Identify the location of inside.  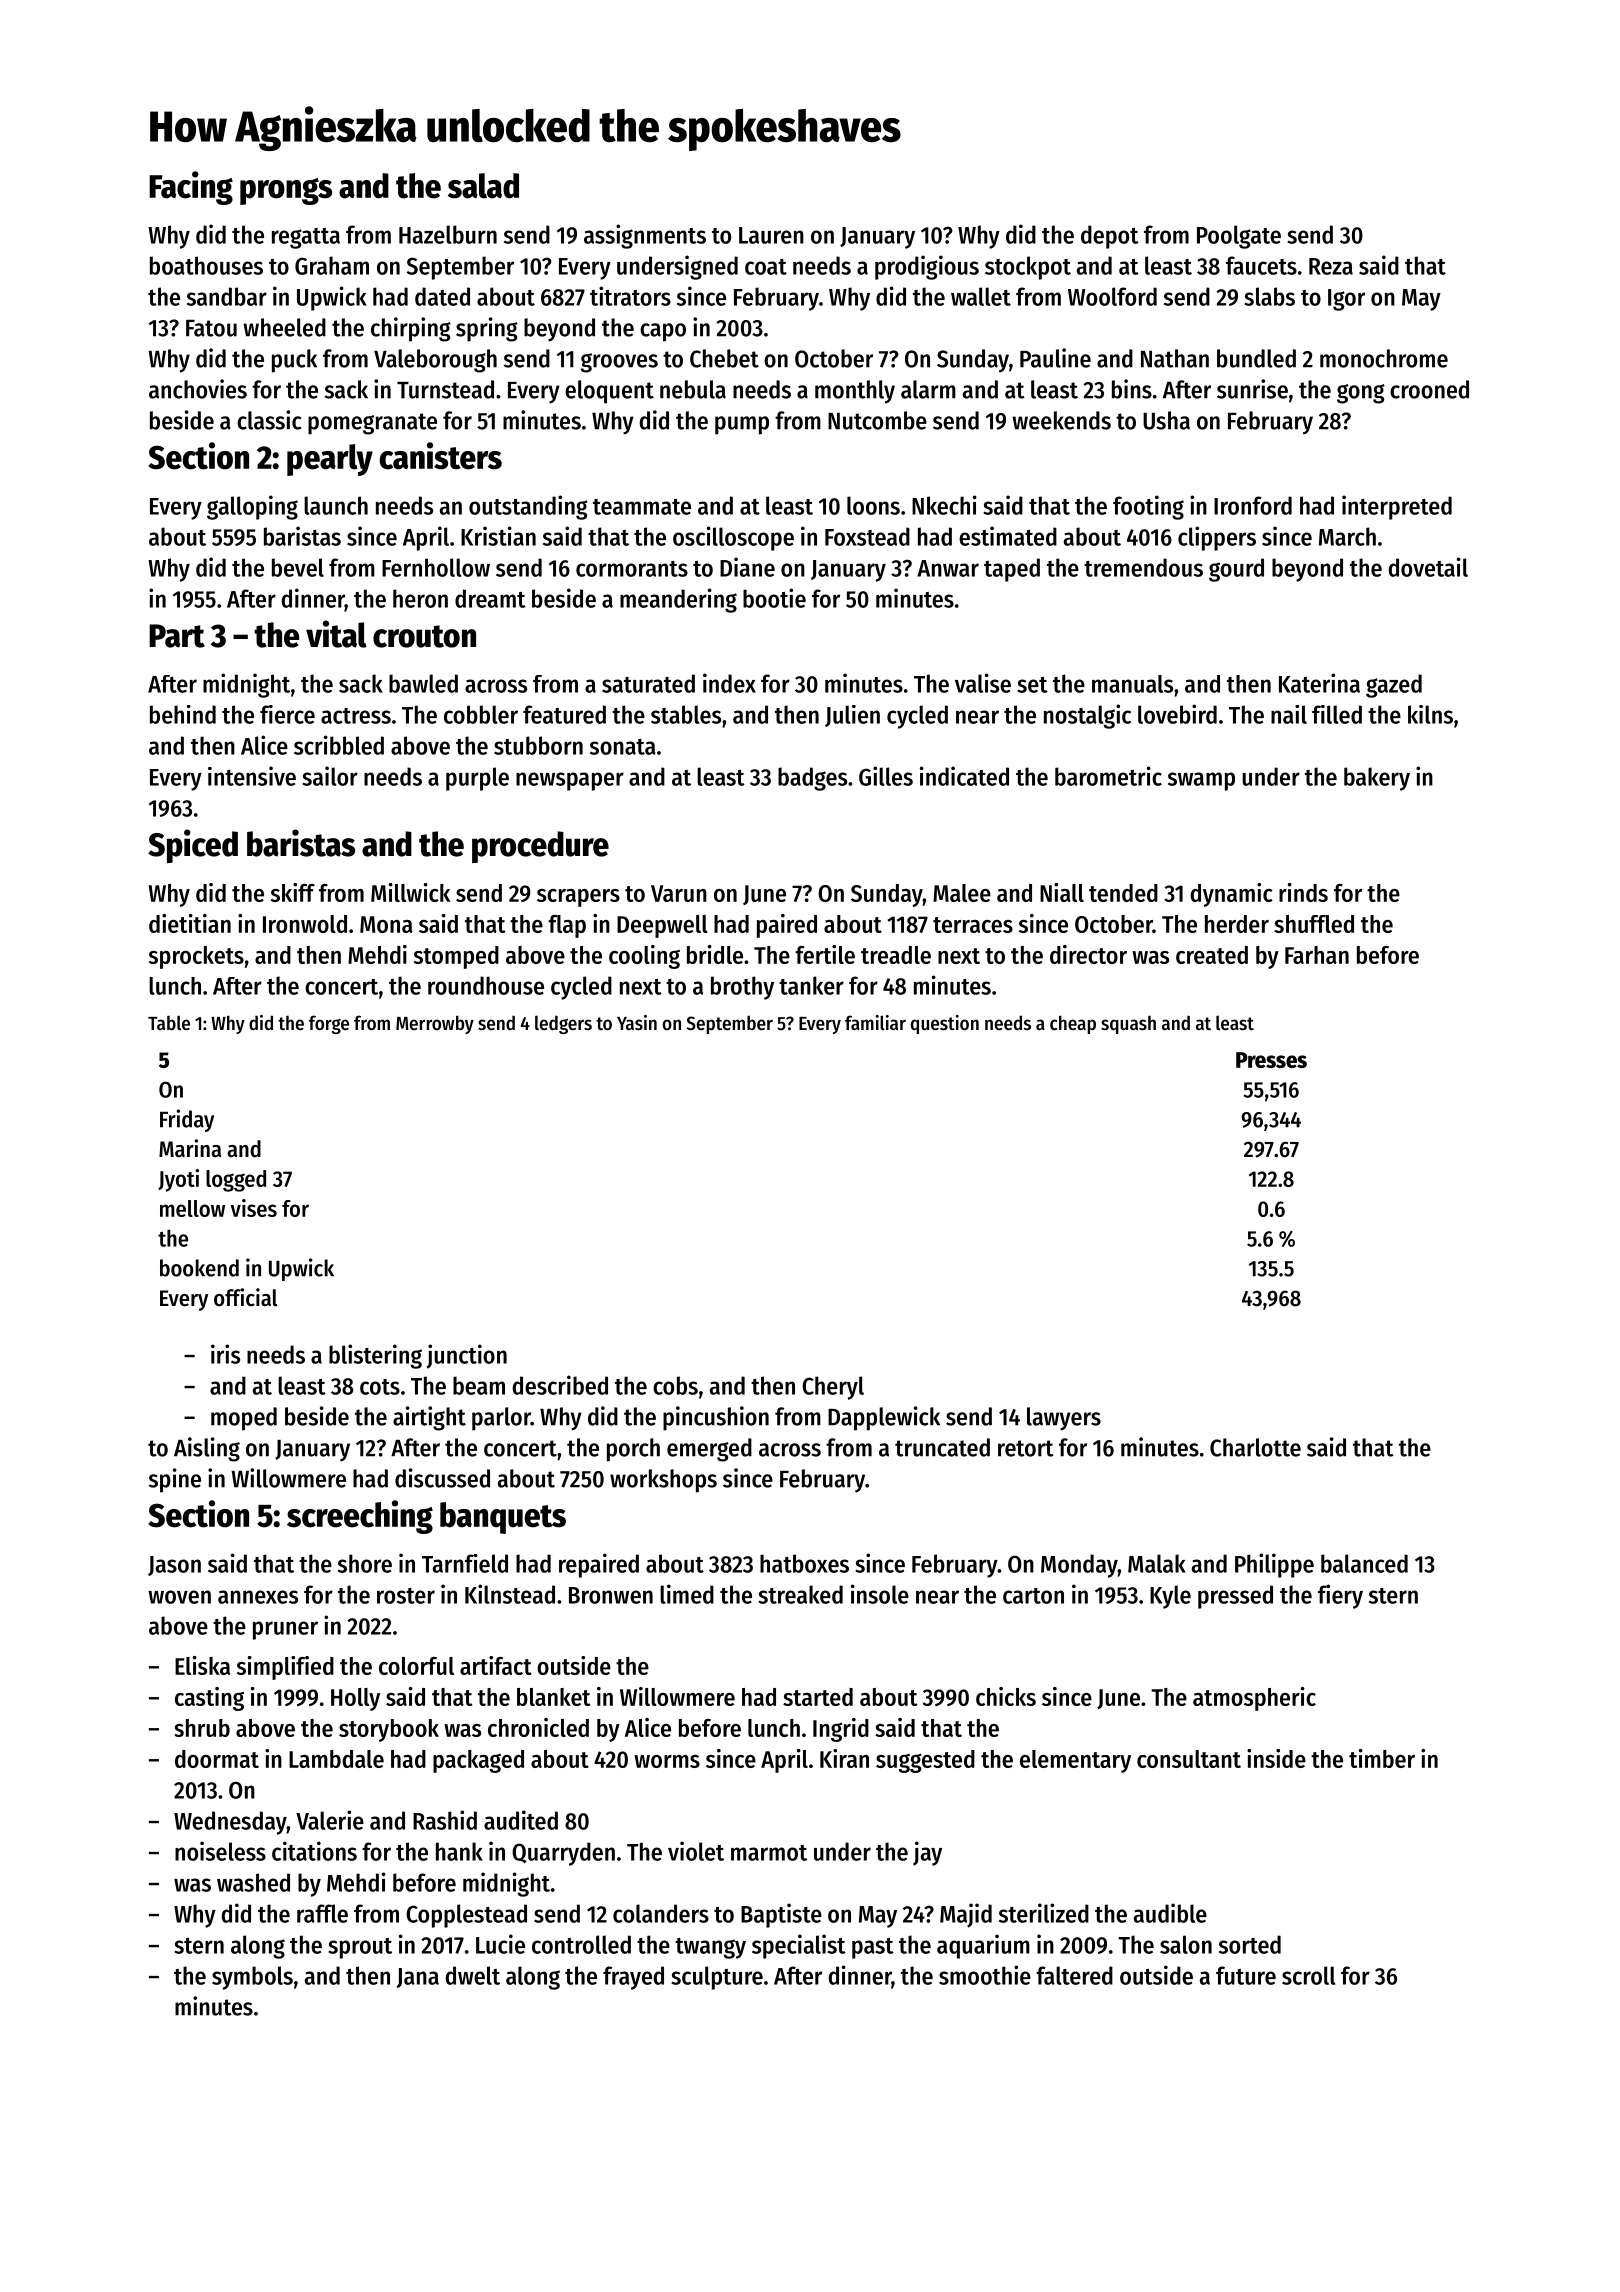
(1276, 1758).
